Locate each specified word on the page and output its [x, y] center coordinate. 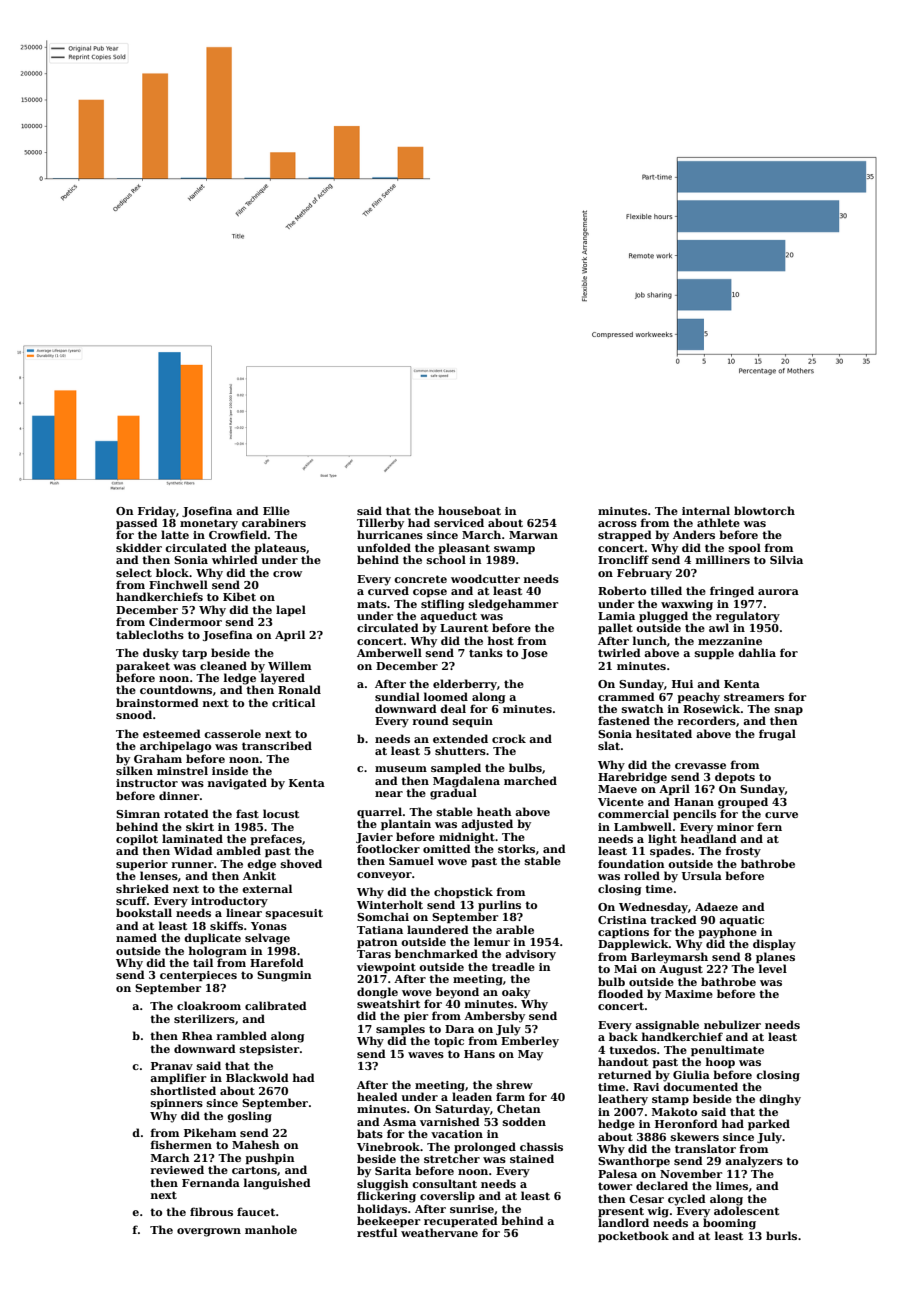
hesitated [664, 733]
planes [775, 957]
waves [426, 1055]
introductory [229, 902]
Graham [158, 758]
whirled [235, 559]
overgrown [209, 1232]
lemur [492, 941]
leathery [623, 1100]
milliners [723, 559]
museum [401, 769]
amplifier [178, 1078]
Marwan [533, 535]
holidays [382, 1210]
